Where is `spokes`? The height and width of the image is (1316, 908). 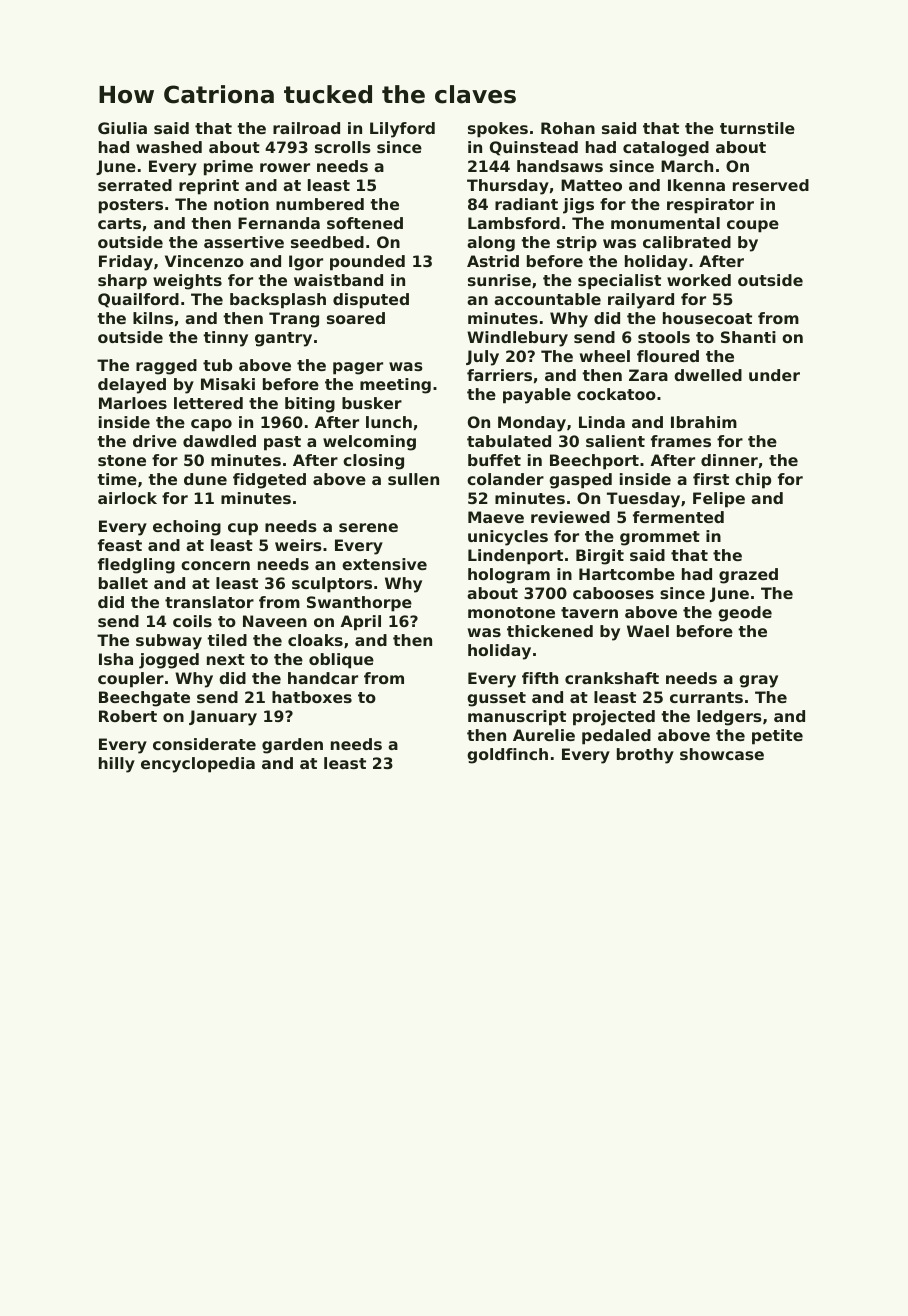 spokes is located at coordinates (498, 130).
